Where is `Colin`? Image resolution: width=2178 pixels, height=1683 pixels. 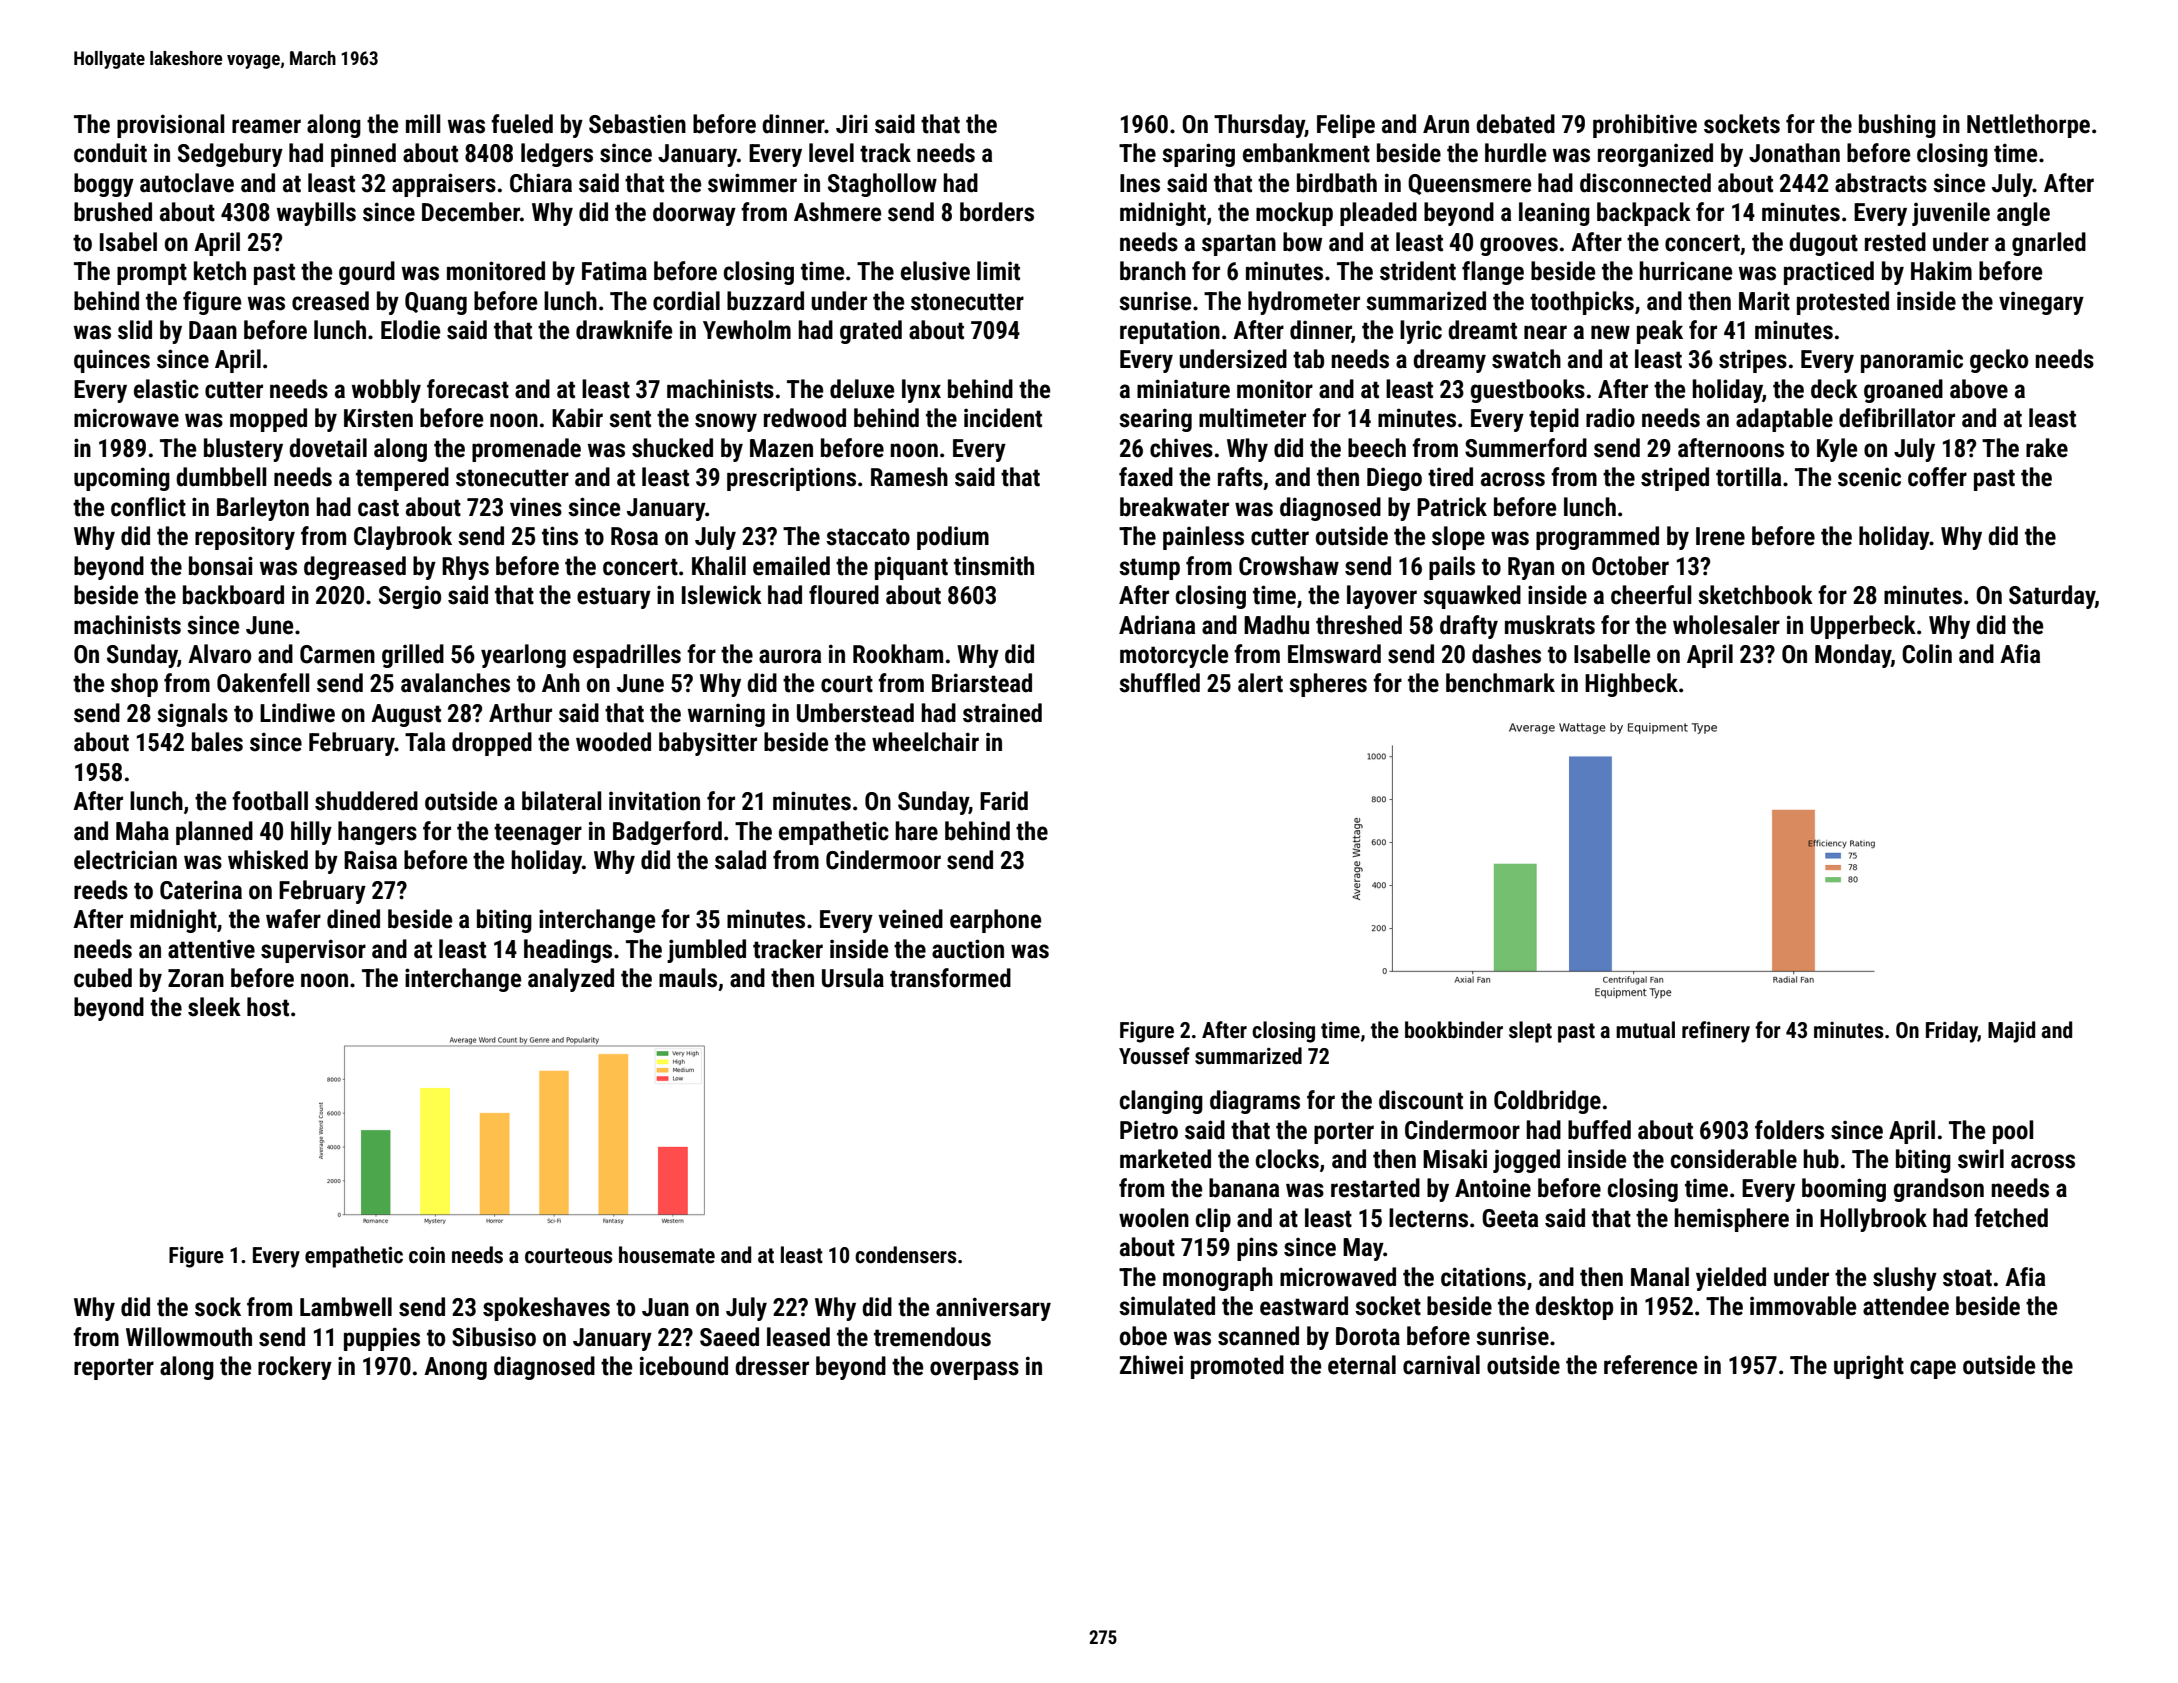 Colin is located at coordinates (1927, 654).
